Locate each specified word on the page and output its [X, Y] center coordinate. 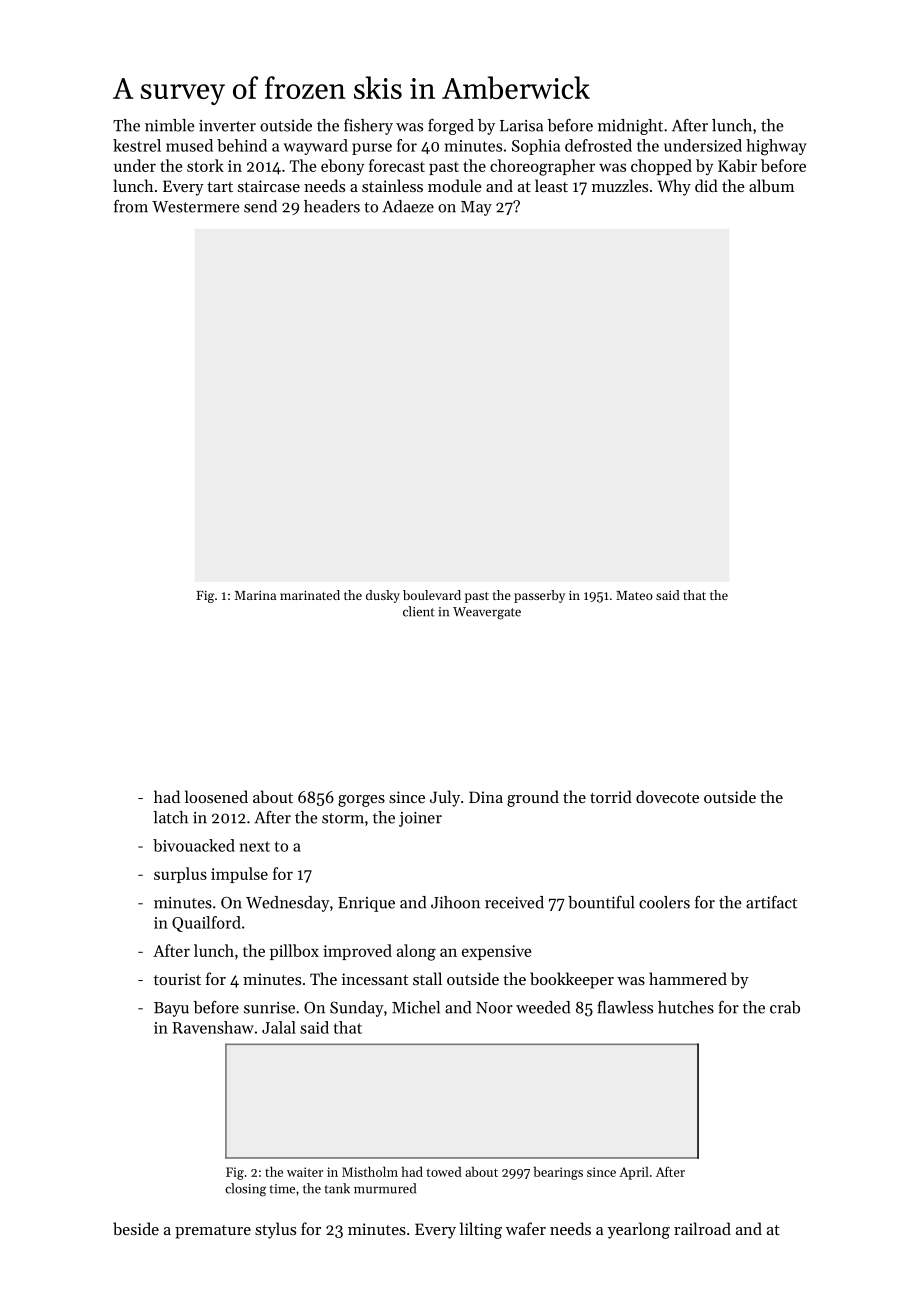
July [445, 798]
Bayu [171, 1009]
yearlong [639, 1230]
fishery [368, 127]
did [706, 185]
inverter [227, 126]
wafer [526, 1228]
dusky [383, 596]
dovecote [667, 796]
